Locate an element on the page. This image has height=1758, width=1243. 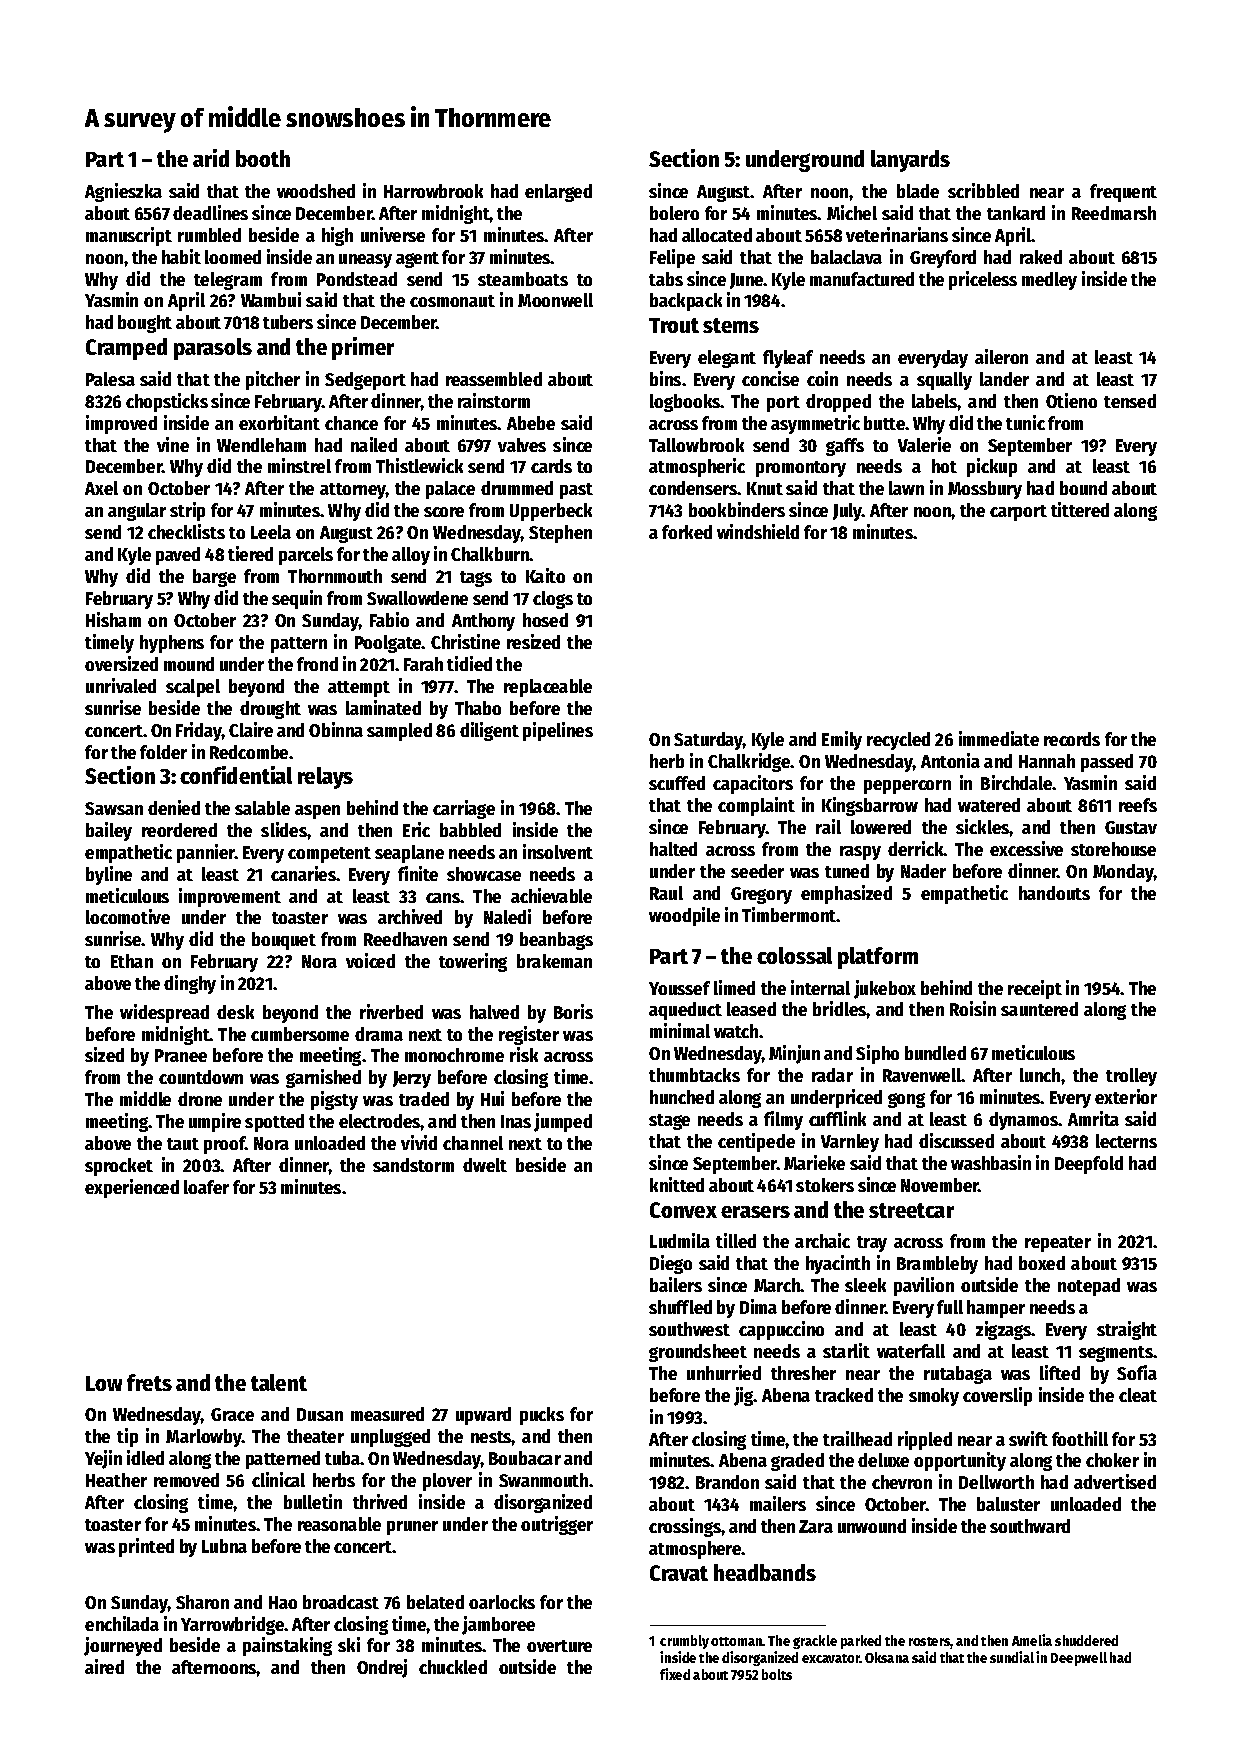
fixed is located at coordinates (675, 1674).
